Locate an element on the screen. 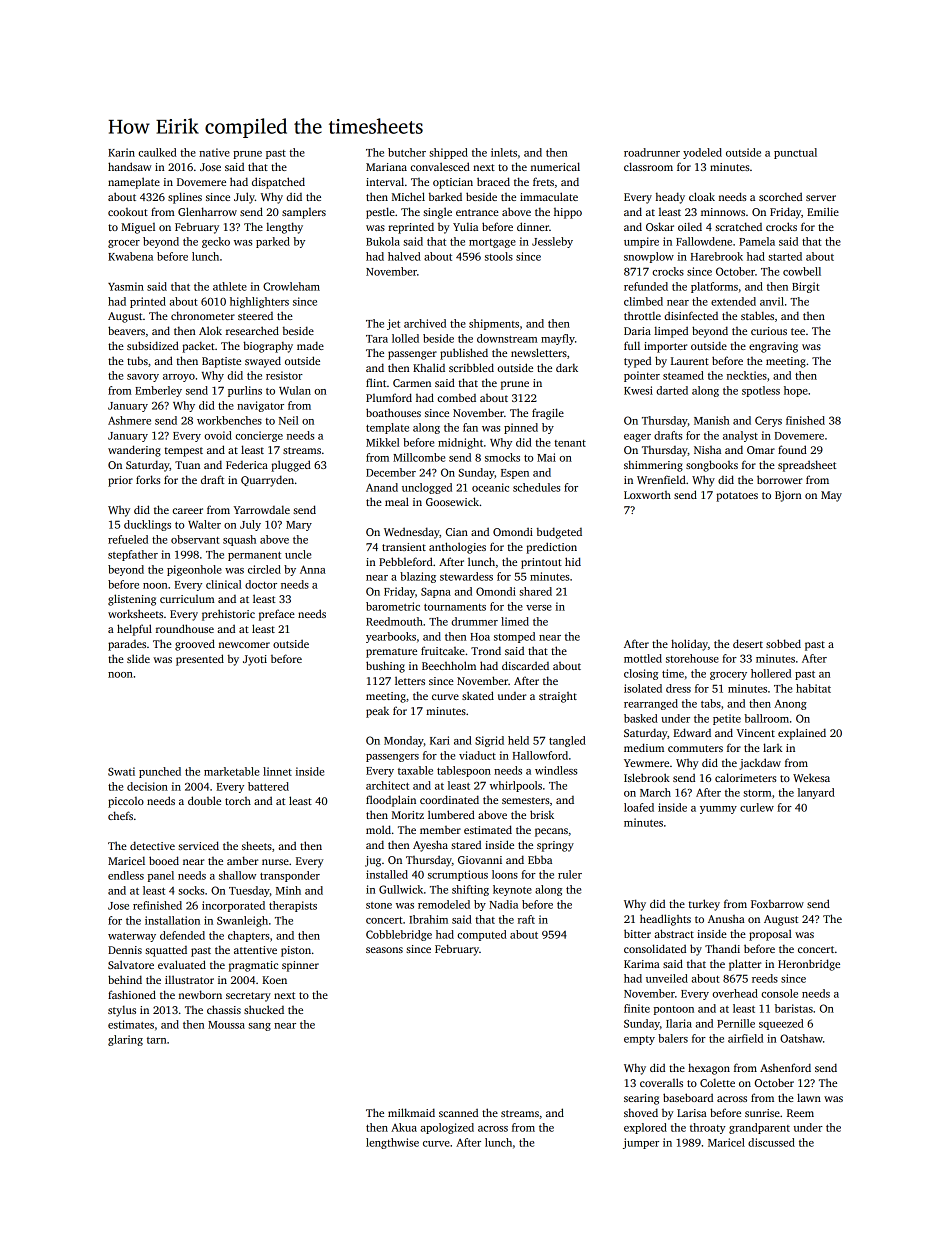 Image resolution: width=952 pixels, height=1233 pixels. discussed is located at coordinates (771, 1142).
